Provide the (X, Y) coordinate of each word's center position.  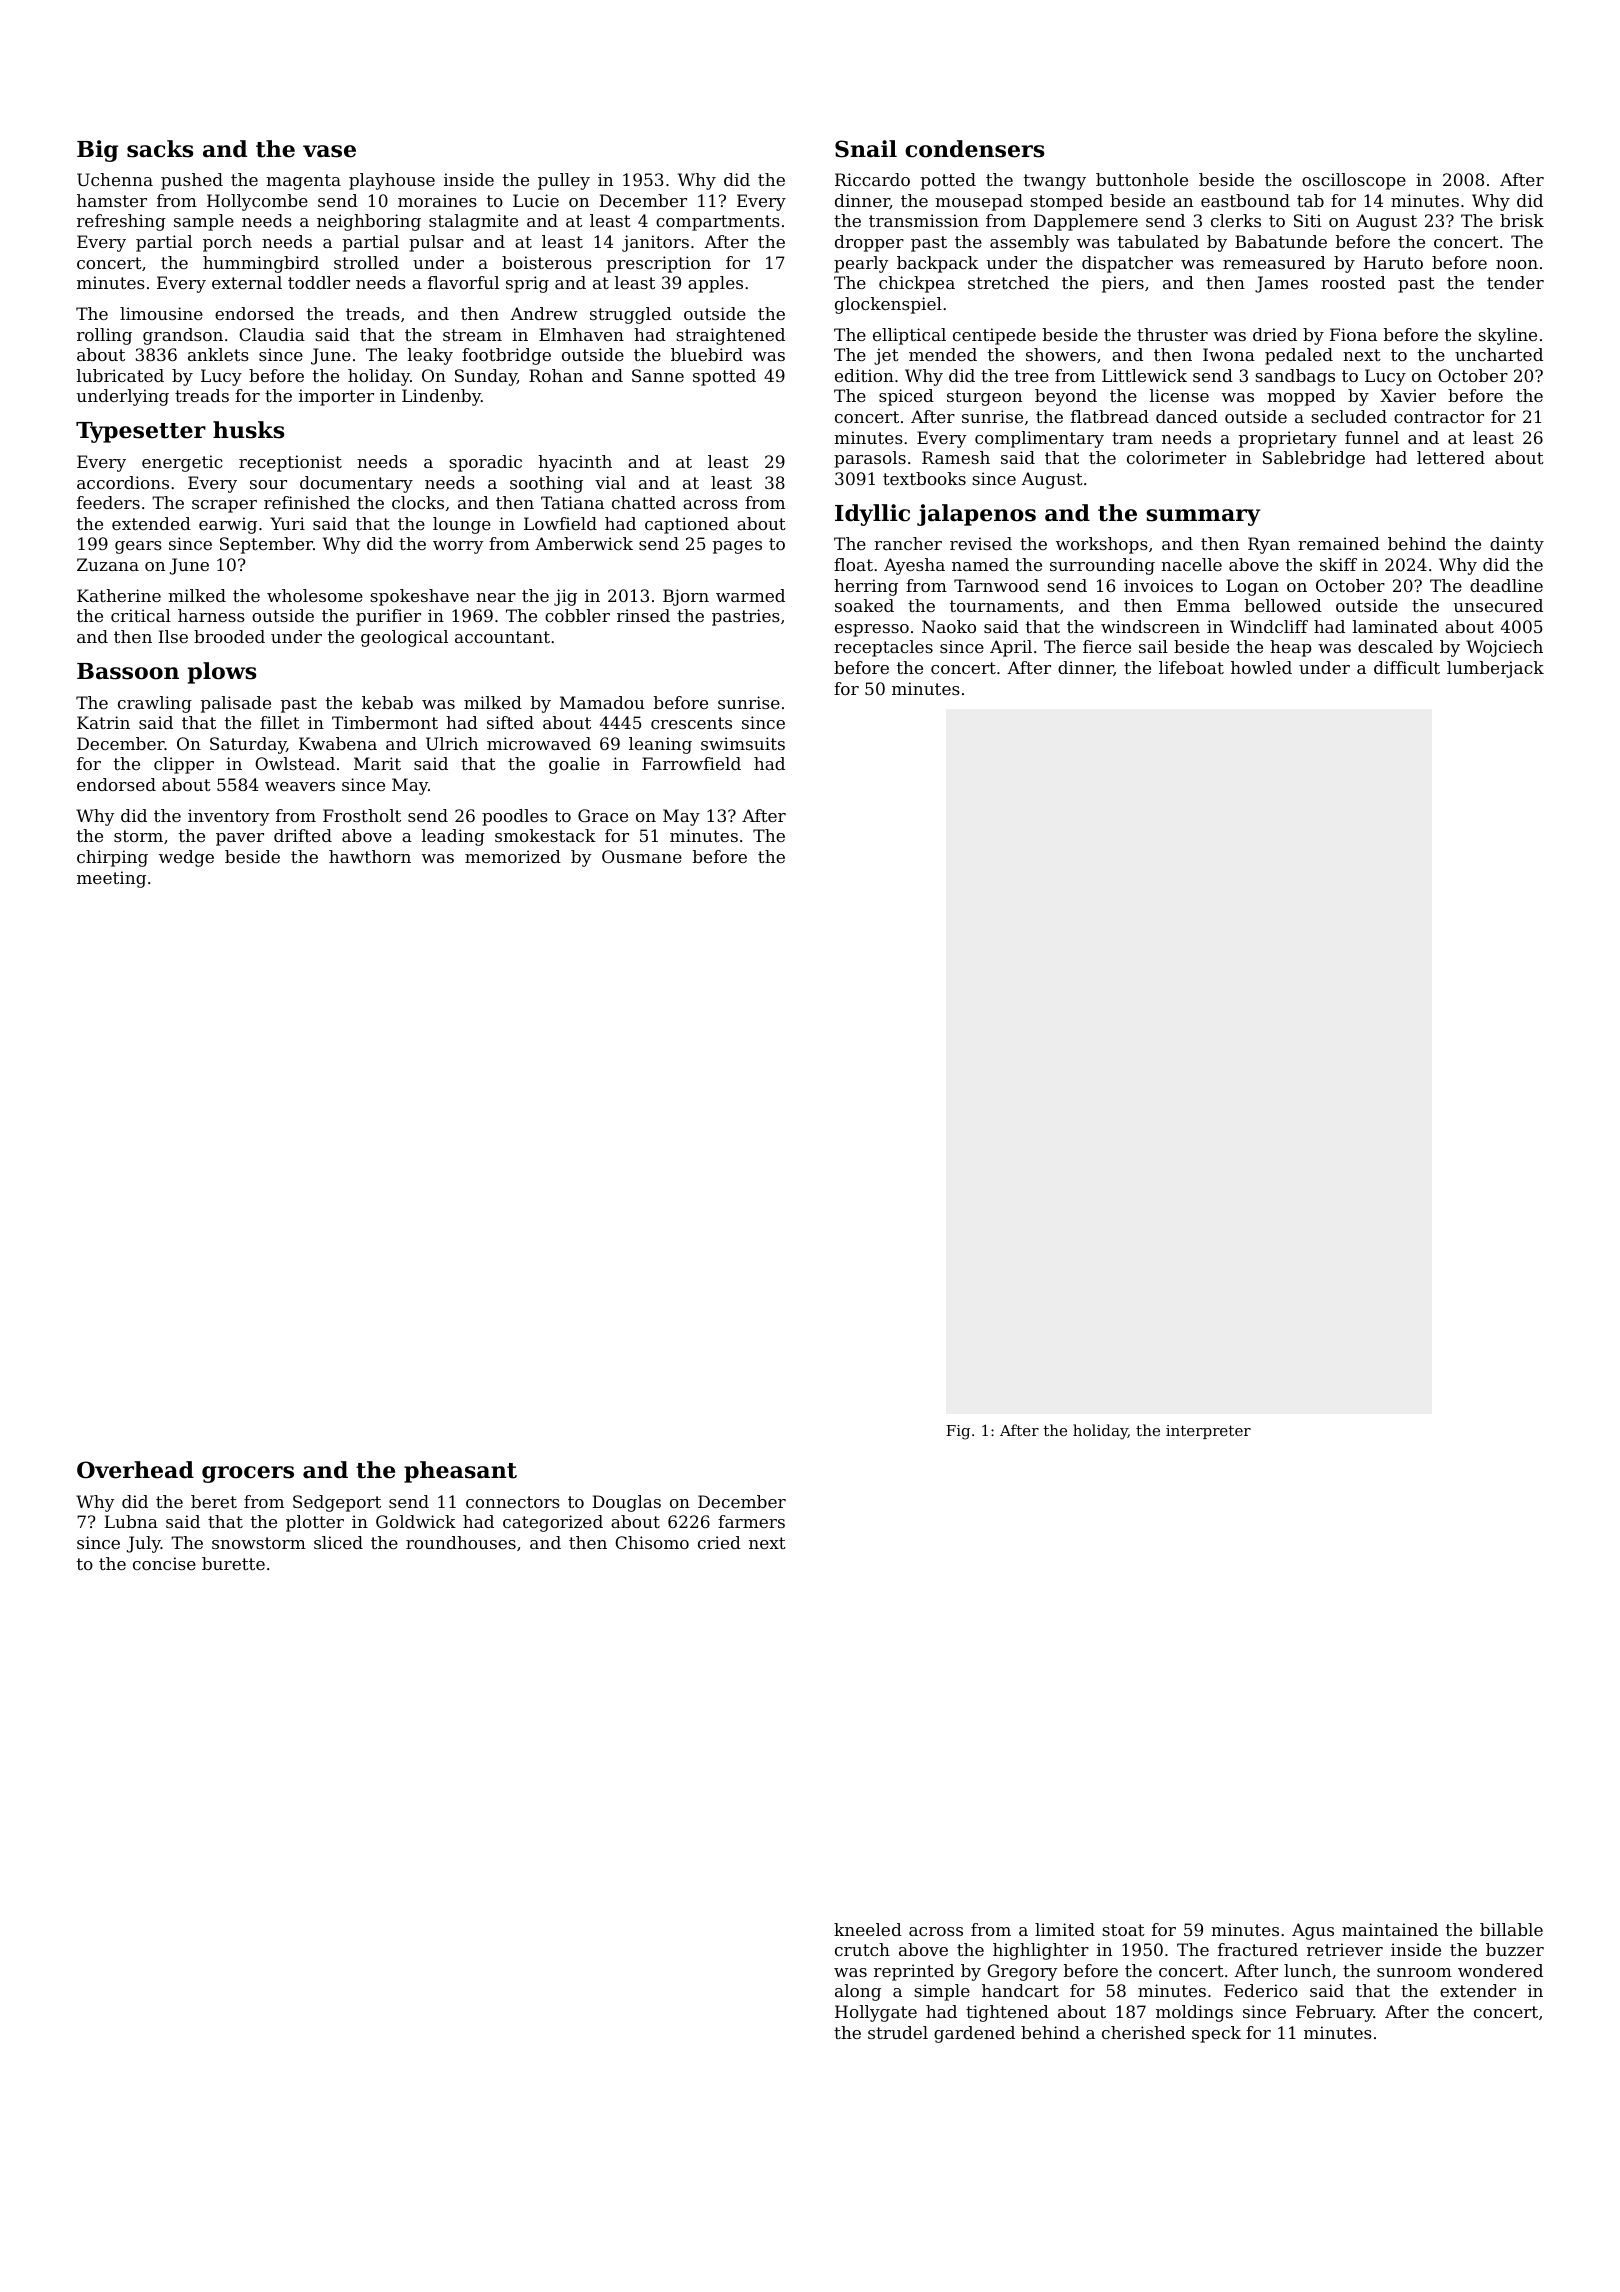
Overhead (135, 1470)
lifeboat (1191, 667)
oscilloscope (1354, 181)
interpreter (1208, 1432)
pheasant (460, 1472)
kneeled (868, 1929)
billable (1511, 1929)
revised (981, 543)
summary (1203, 517)
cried (719, 1542)
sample (204, 222)
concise (164, 1563)
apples (715, 284)
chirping (112, 858)
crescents (691, 723)
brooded (229, 636)
